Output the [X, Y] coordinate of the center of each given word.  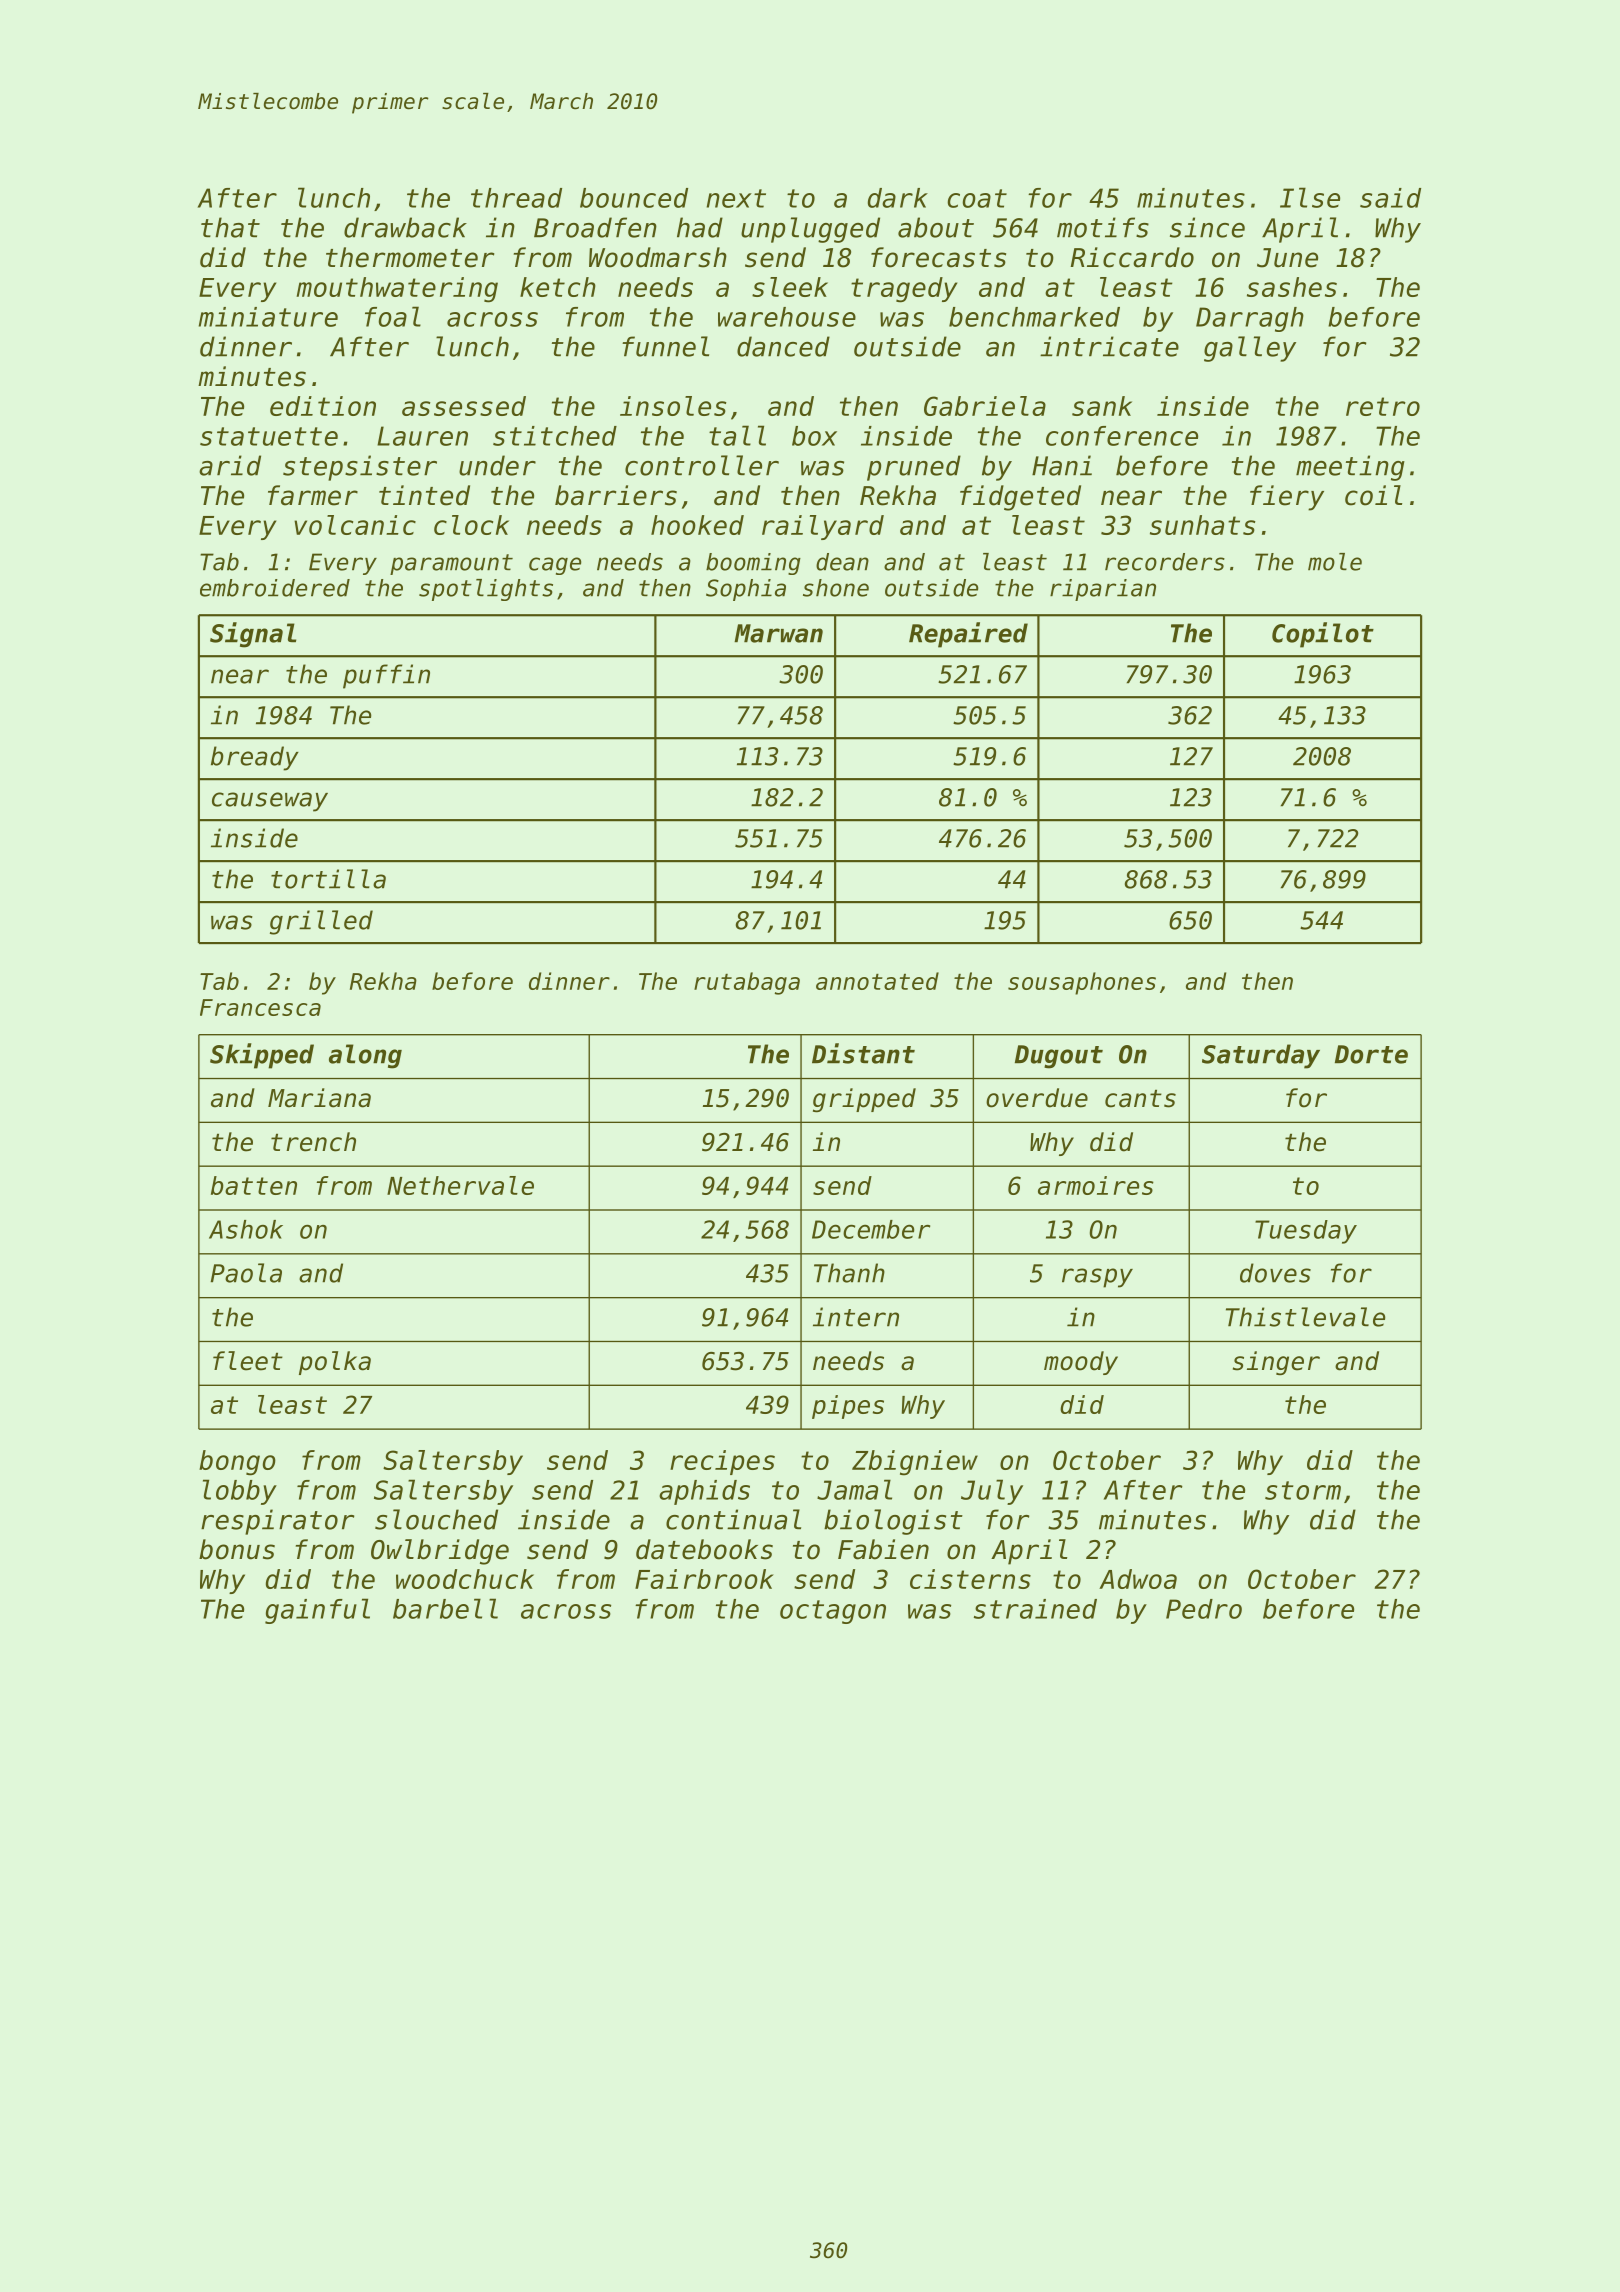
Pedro [1204, 1609]
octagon [833, 1612]
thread [516, 198]
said [1390, 198]
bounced [634, 198]
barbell [445, 1608]
